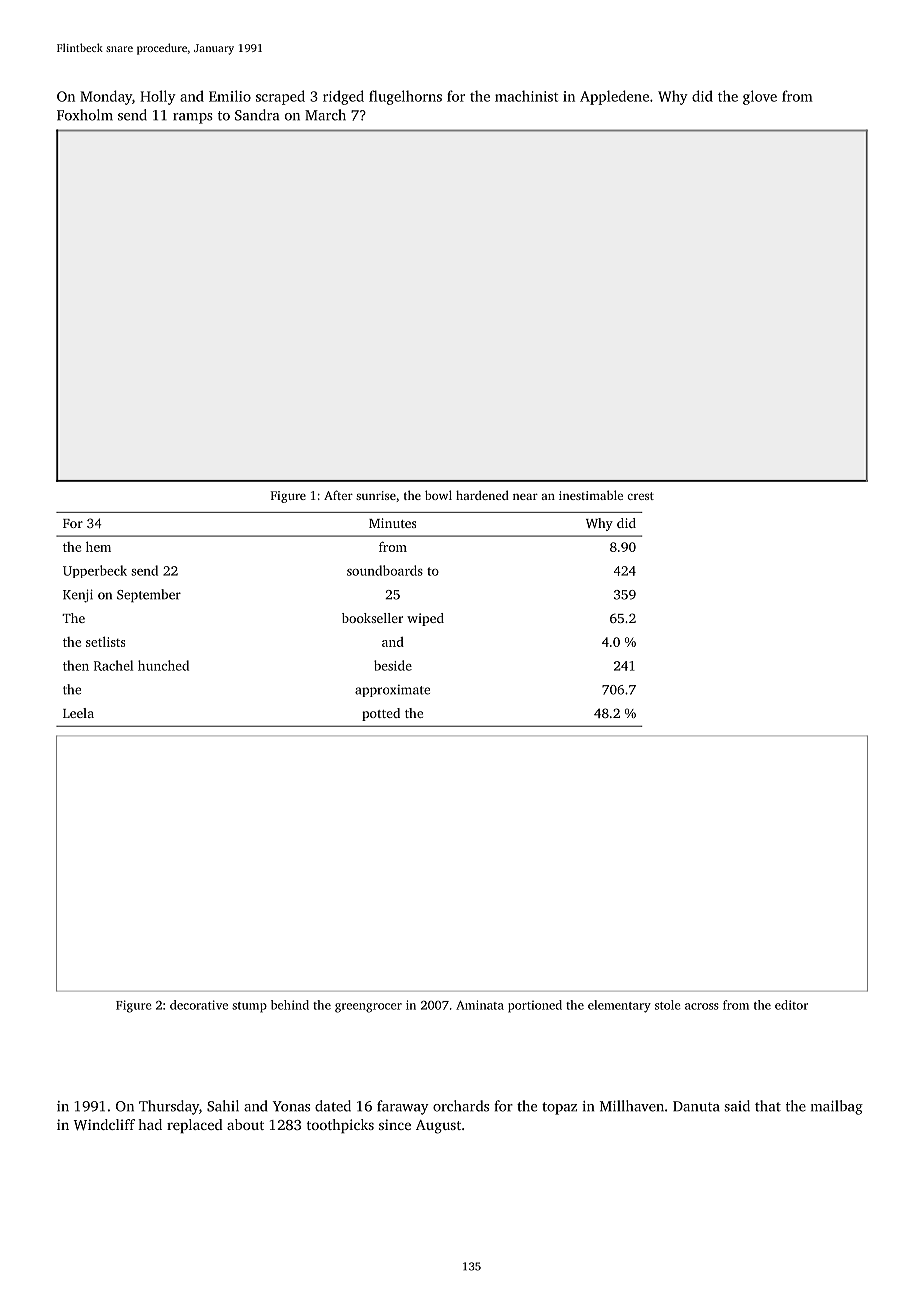 Image resolution: width=924 pixels, height=1314 pixels. I want to click on decorative, so click(199, 1005).
